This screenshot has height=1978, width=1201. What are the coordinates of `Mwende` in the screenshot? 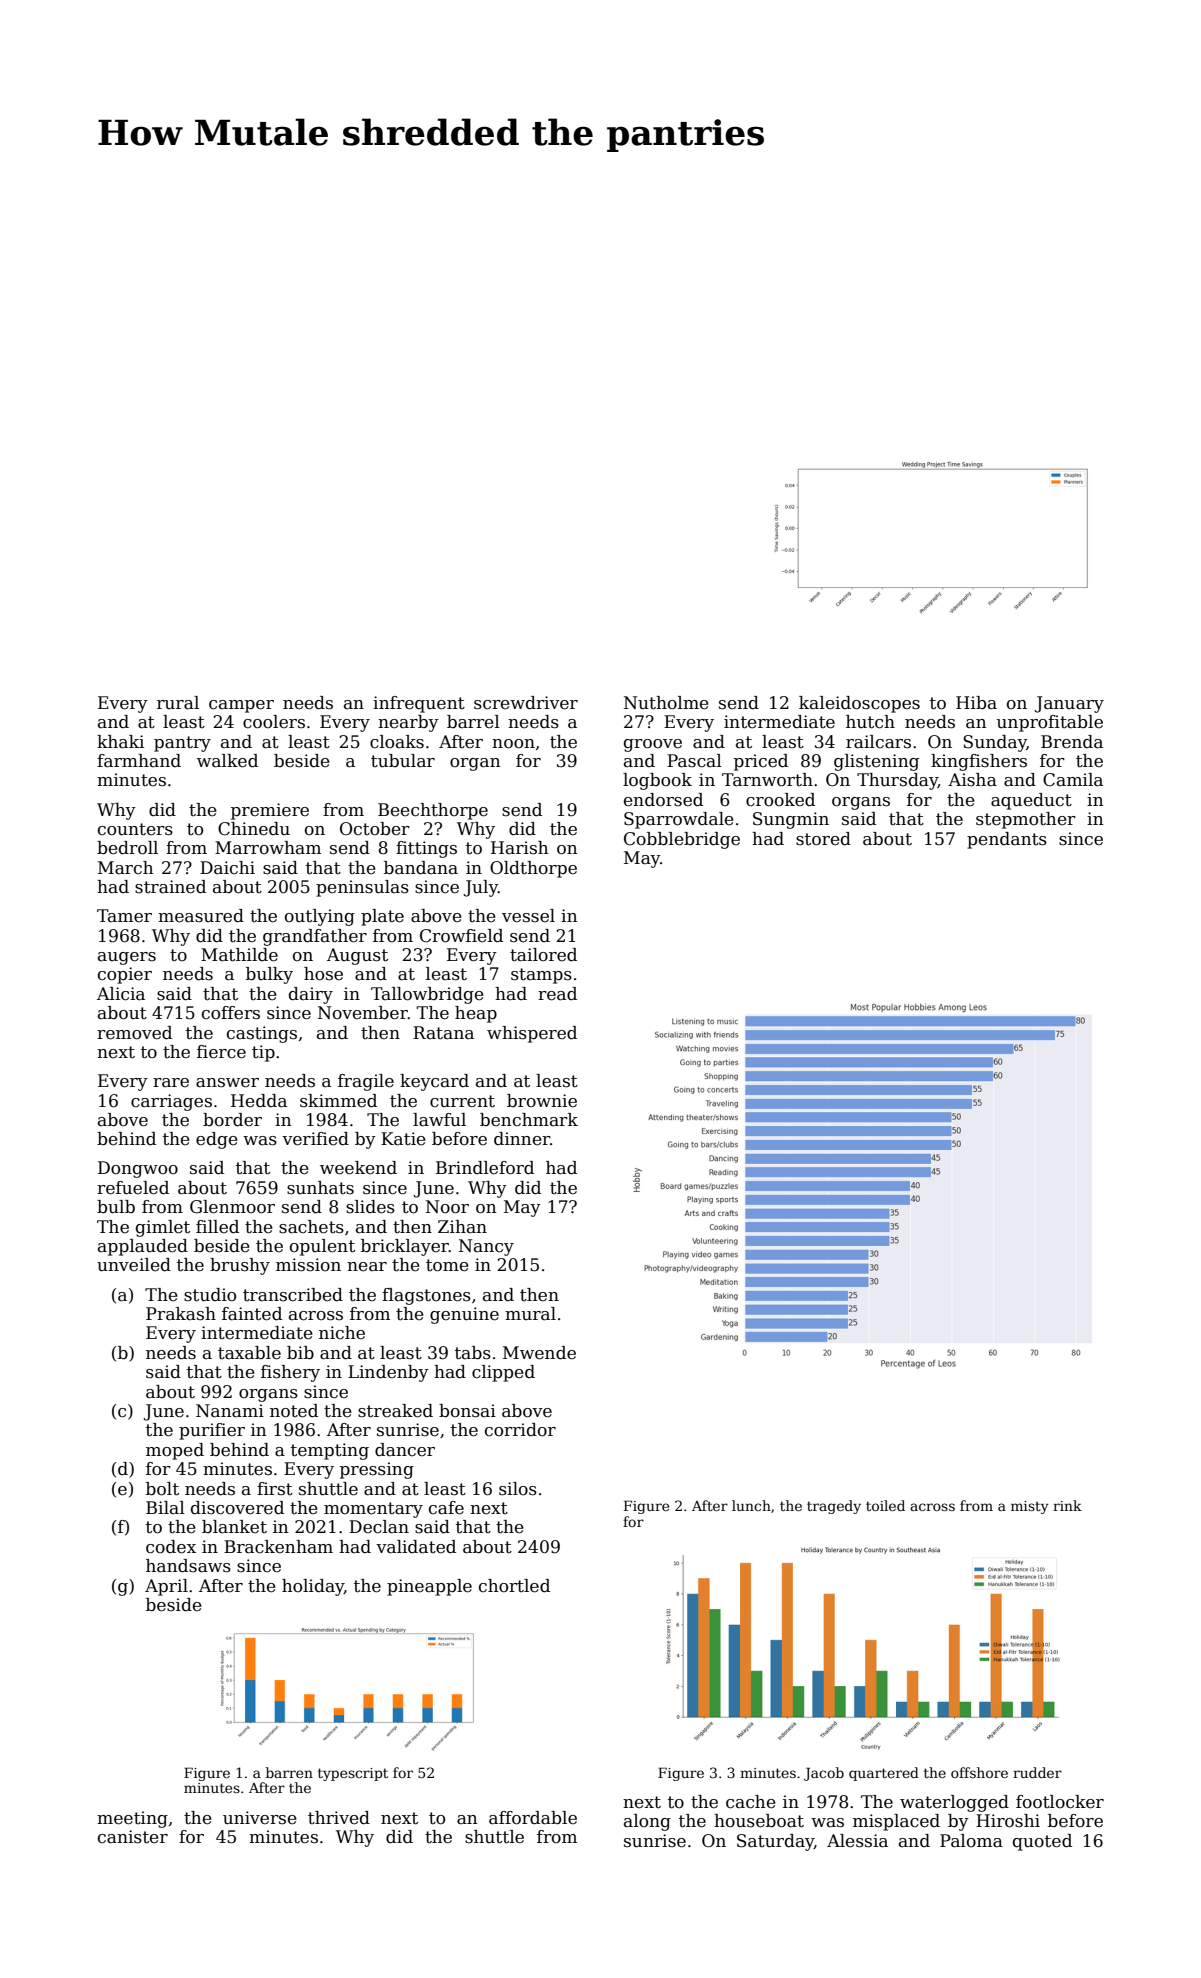 It's located at (539, 1353).
